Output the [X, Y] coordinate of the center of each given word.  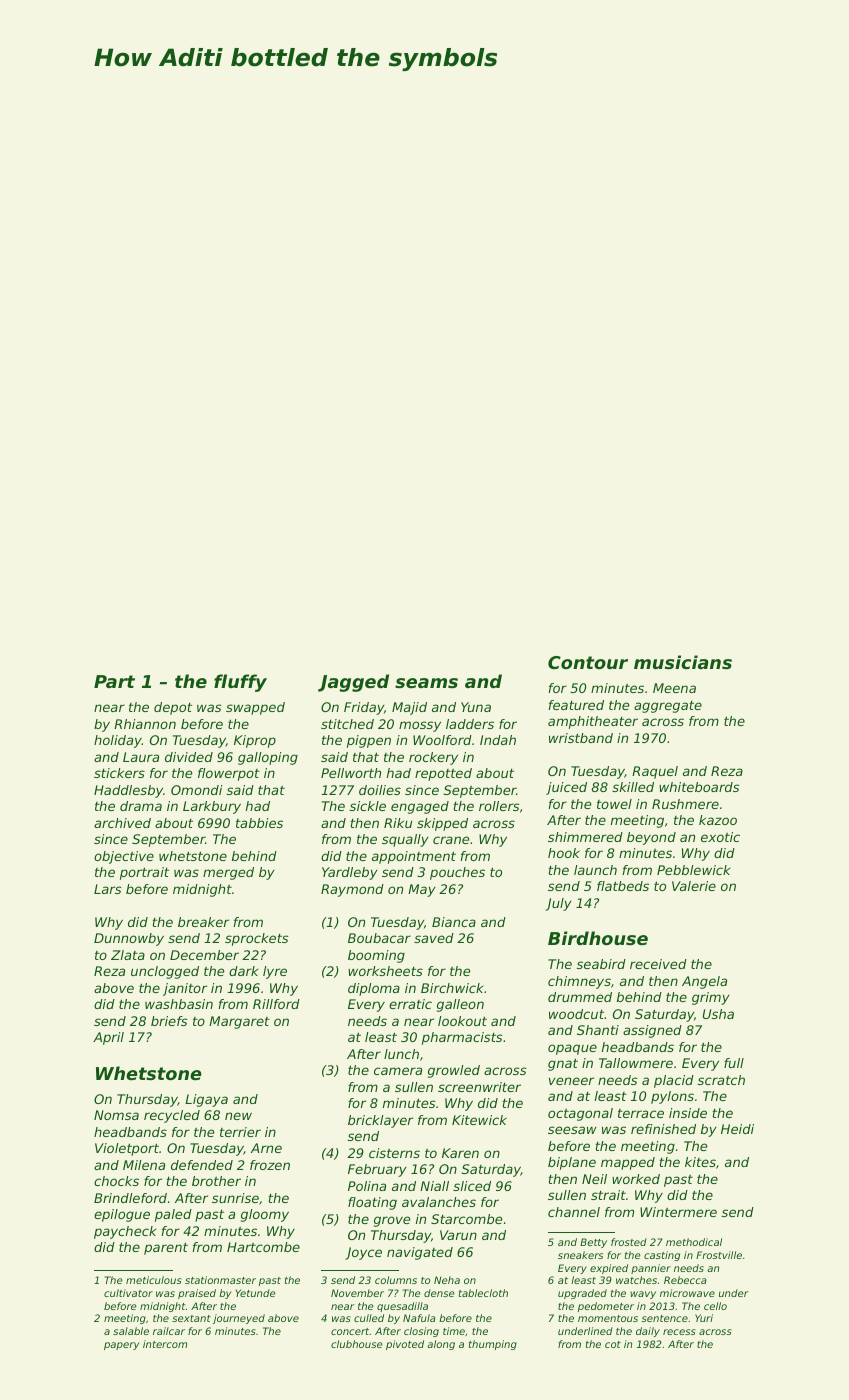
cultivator [128, 1293]
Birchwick [452, 988]
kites [700, 1162]
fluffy [240, 683]
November [357, 1293]
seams [426, 683]
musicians [683, 662]
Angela [704, 982]
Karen [460, 1153]
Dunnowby [129, 939]
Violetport [127, 1149]
